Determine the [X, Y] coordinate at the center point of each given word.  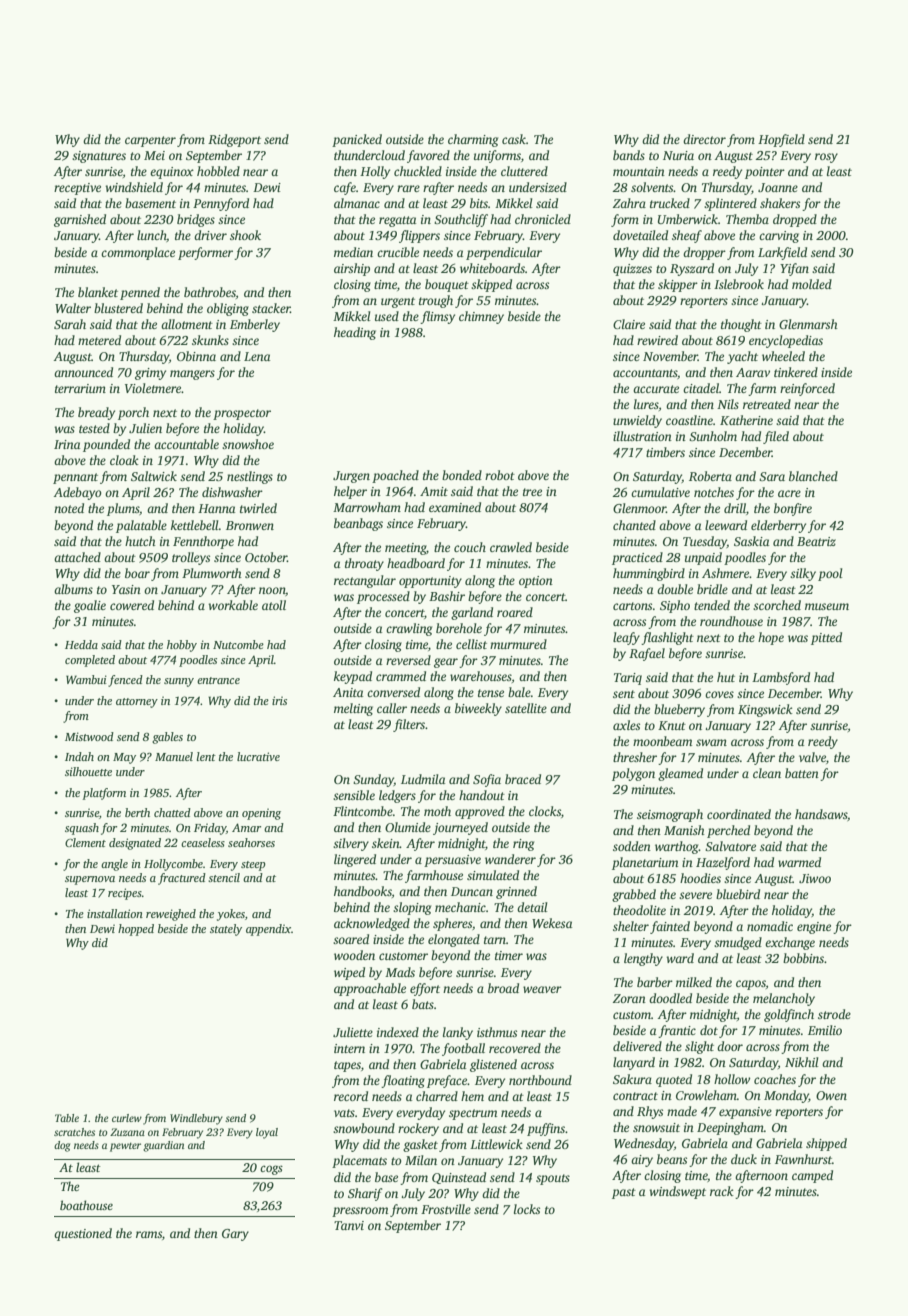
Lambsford [781, 678]
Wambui [86, 679]
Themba [747, 219]
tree [532, 492]
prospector [242, 414]
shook [245, 235]
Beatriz [816, 541]
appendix [268, 930]
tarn [495, 940]
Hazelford [723, 863]
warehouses [481, 676]
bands [629, 155]
